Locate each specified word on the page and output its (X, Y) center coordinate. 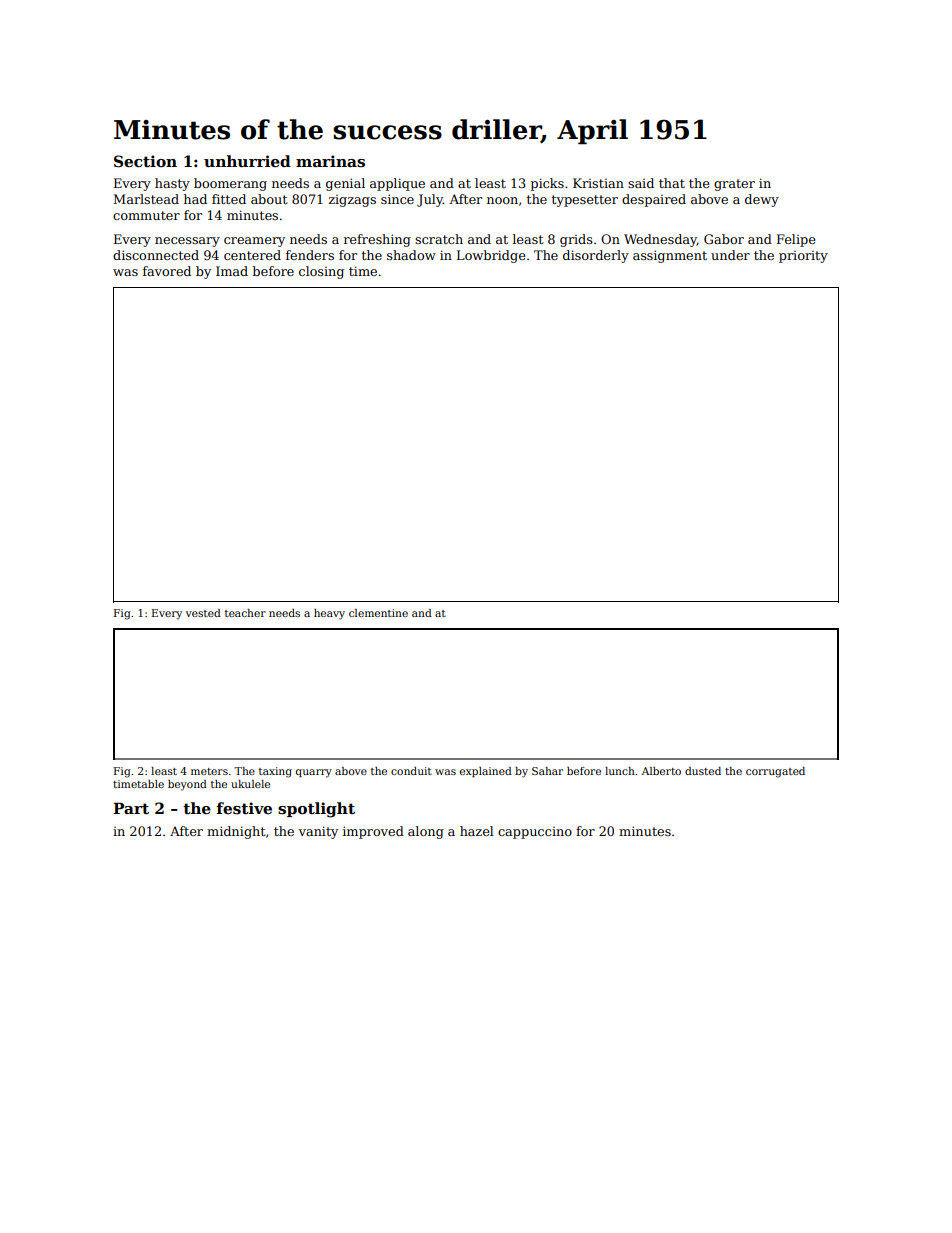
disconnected (156, 255)
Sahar (547, 771)
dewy (762, 200)
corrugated (775, 772)
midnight (236, 832)
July (430, 200)
